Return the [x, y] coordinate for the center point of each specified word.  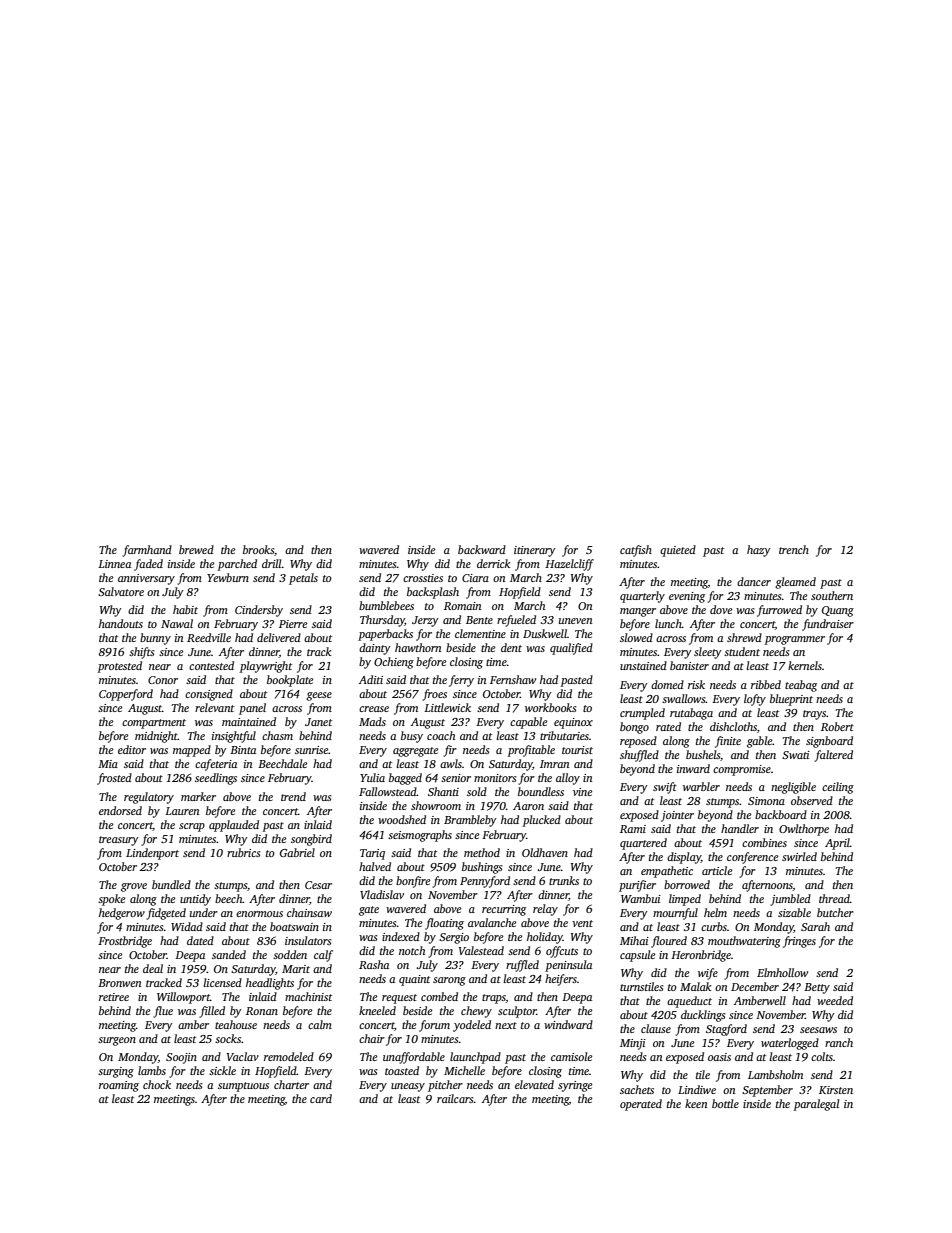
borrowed [687, 884]
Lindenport [152, 854]
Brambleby [470, 821]
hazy [759, 551]
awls [451, 763]
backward [482, 549]
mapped [192, 751]
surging [116, 1072]
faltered [833, 756]
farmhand [147, 551]
